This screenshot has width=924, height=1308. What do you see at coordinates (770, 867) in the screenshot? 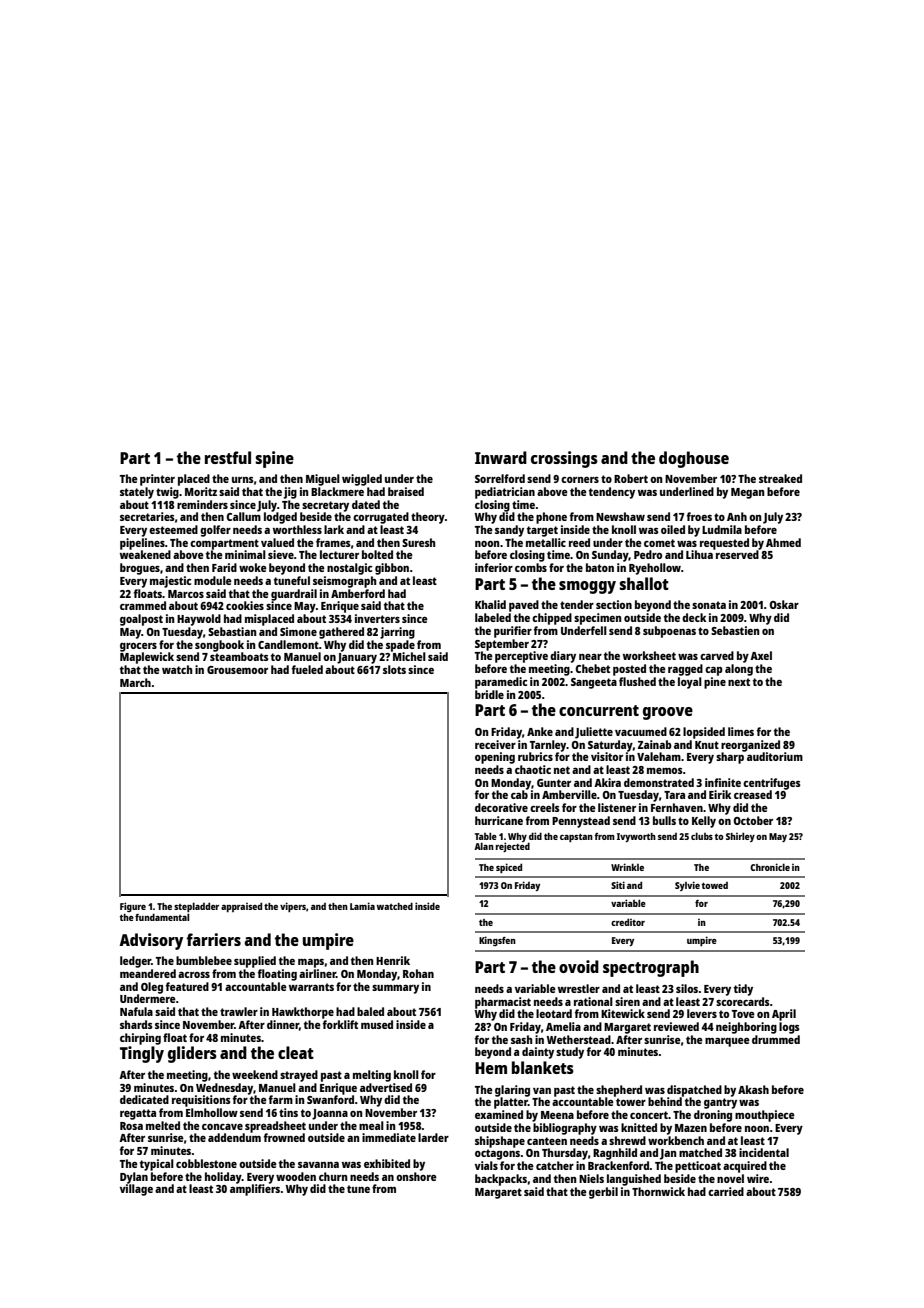
I see `Chronicle` at bounding box center [770, 867].
